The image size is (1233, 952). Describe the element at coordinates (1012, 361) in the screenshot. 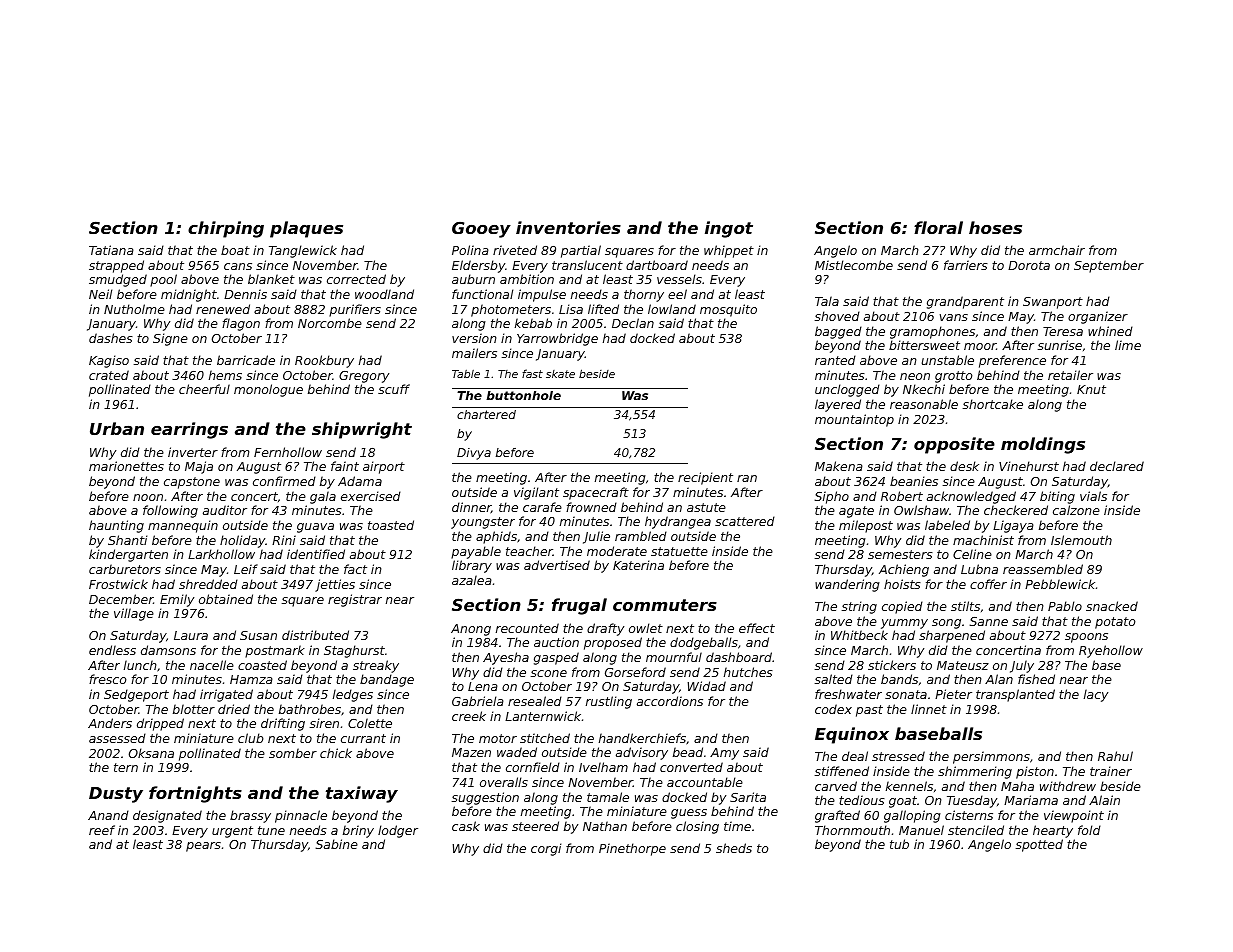

I see `preference` at that location.
